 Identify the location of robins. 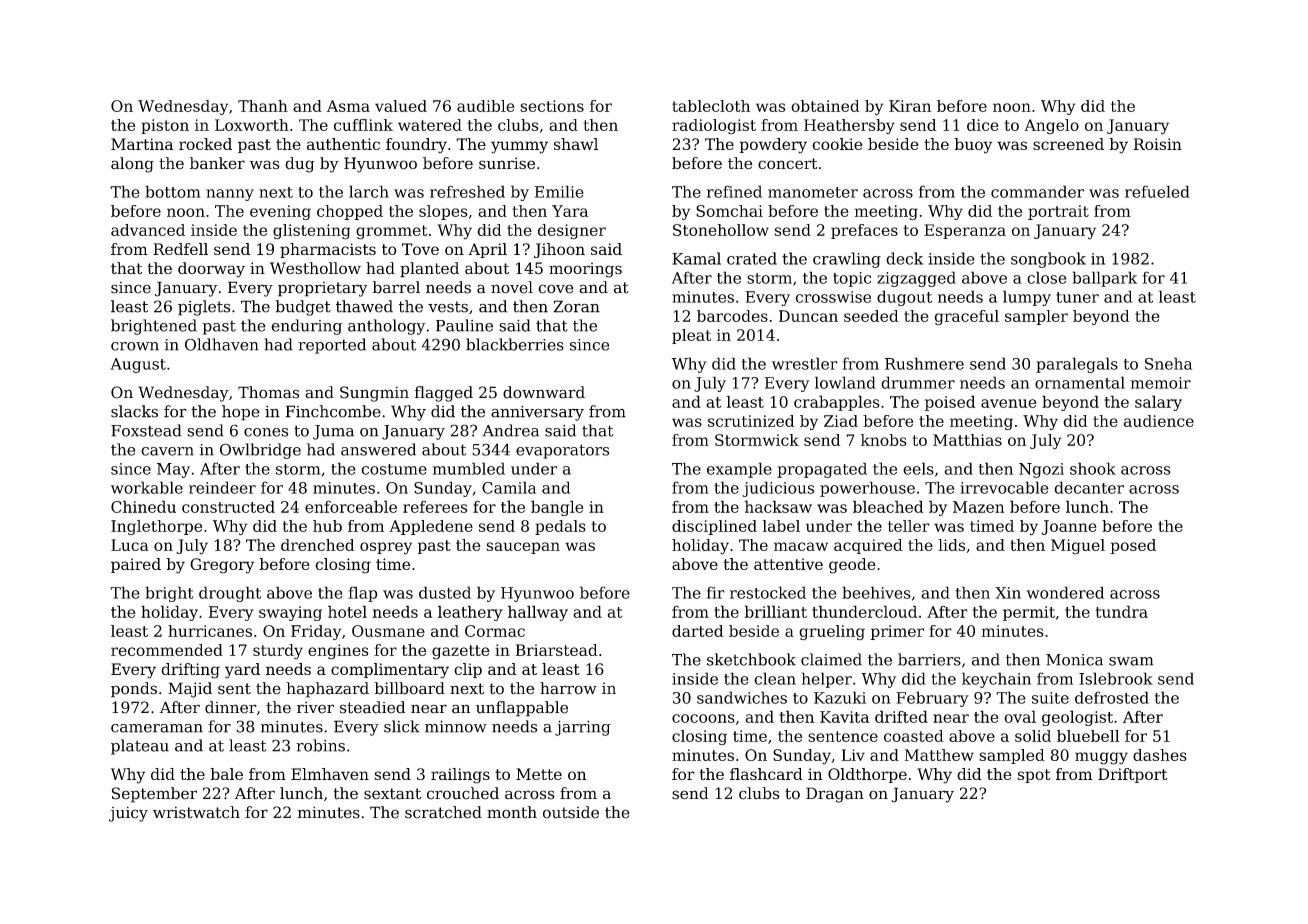
(320, 745).
